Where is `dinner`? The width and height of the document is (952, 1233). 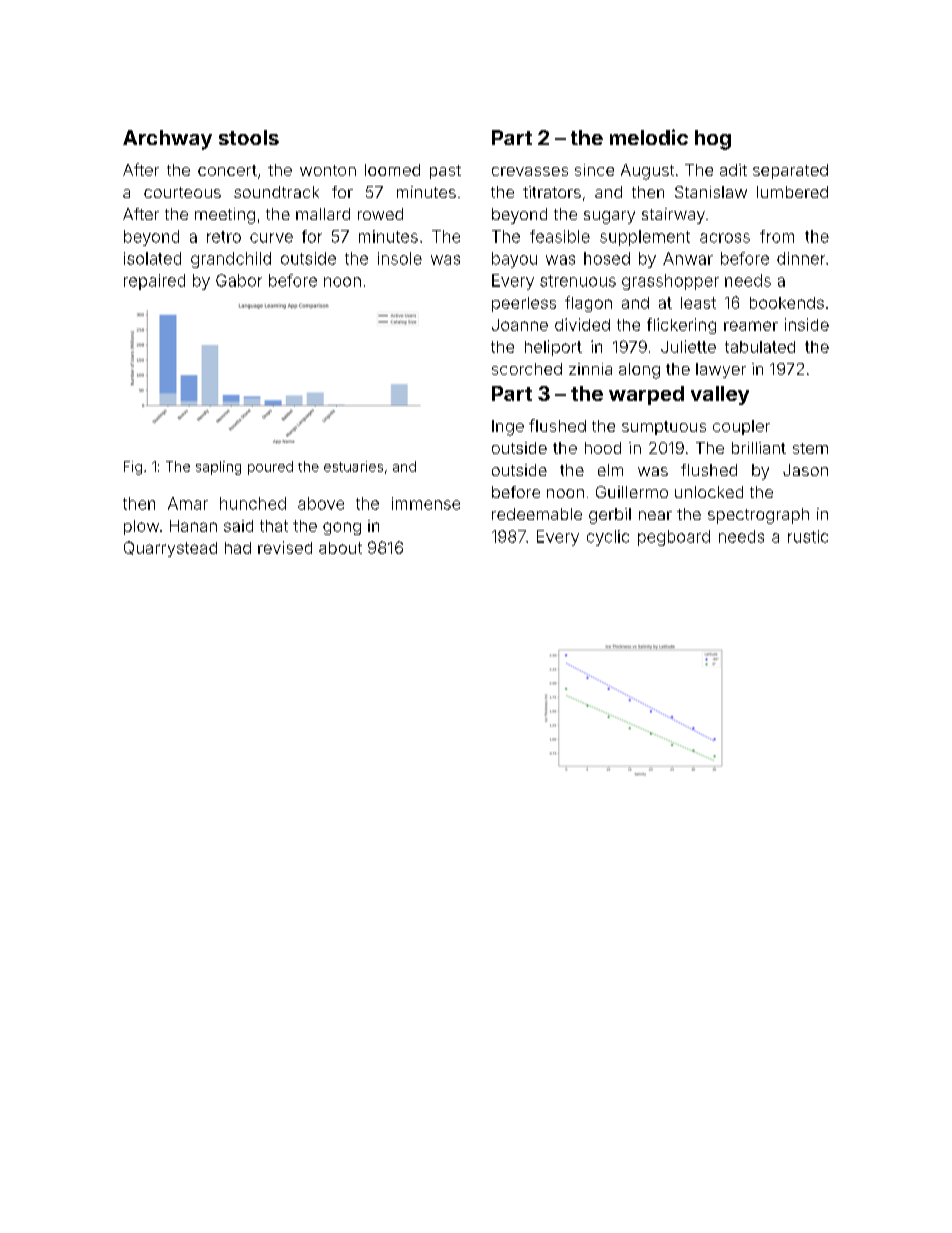
dinner is located at coordinates (801, 258).
